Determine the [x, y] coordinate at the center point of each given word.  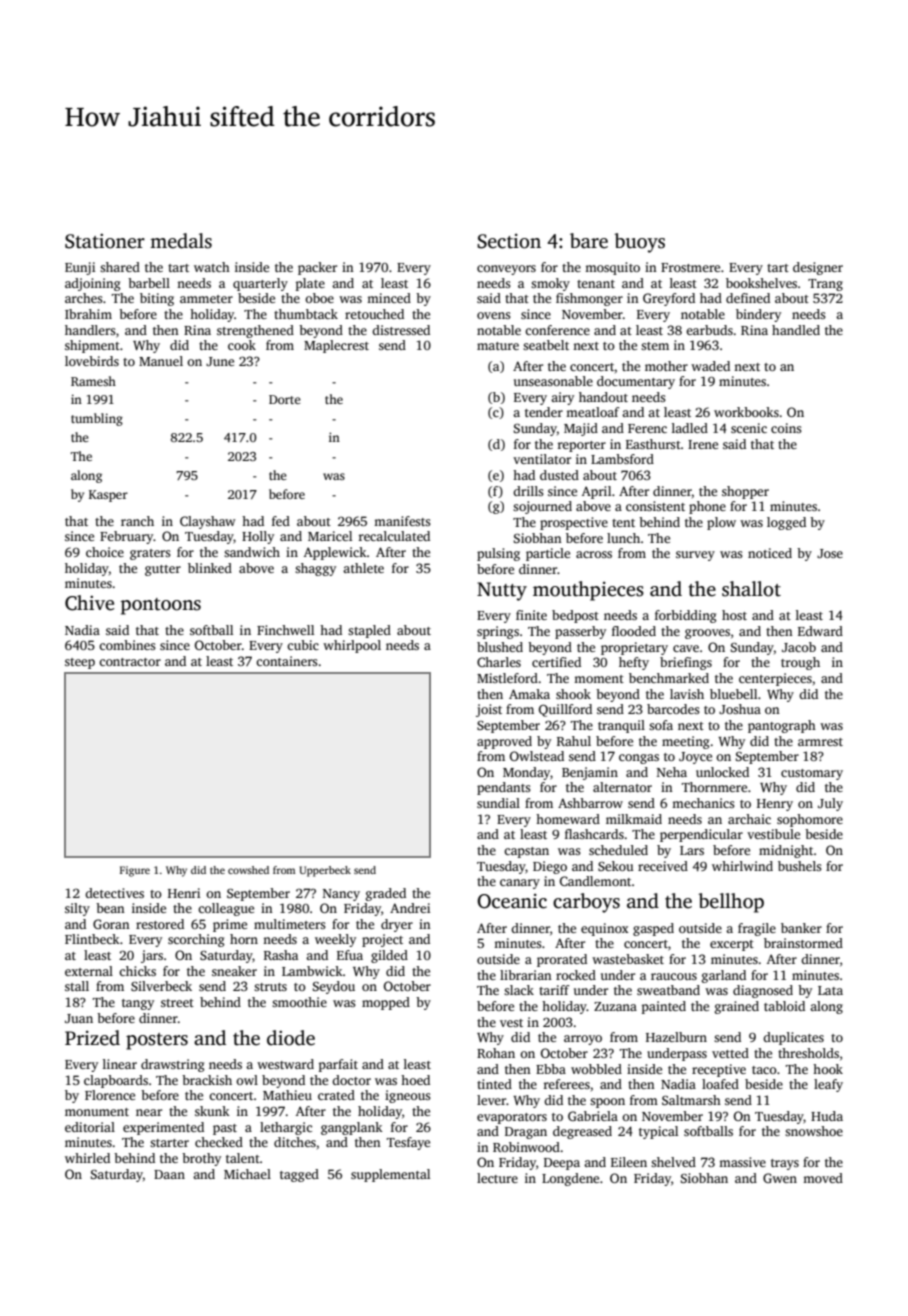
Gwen [780, 1178]
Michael [247, 1174]
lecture [497, 1178]
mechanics [703, 803]
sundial [498, 803]
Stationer [105, 241]
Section [509, 241]
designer [818, 268]
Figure [135, 871]
